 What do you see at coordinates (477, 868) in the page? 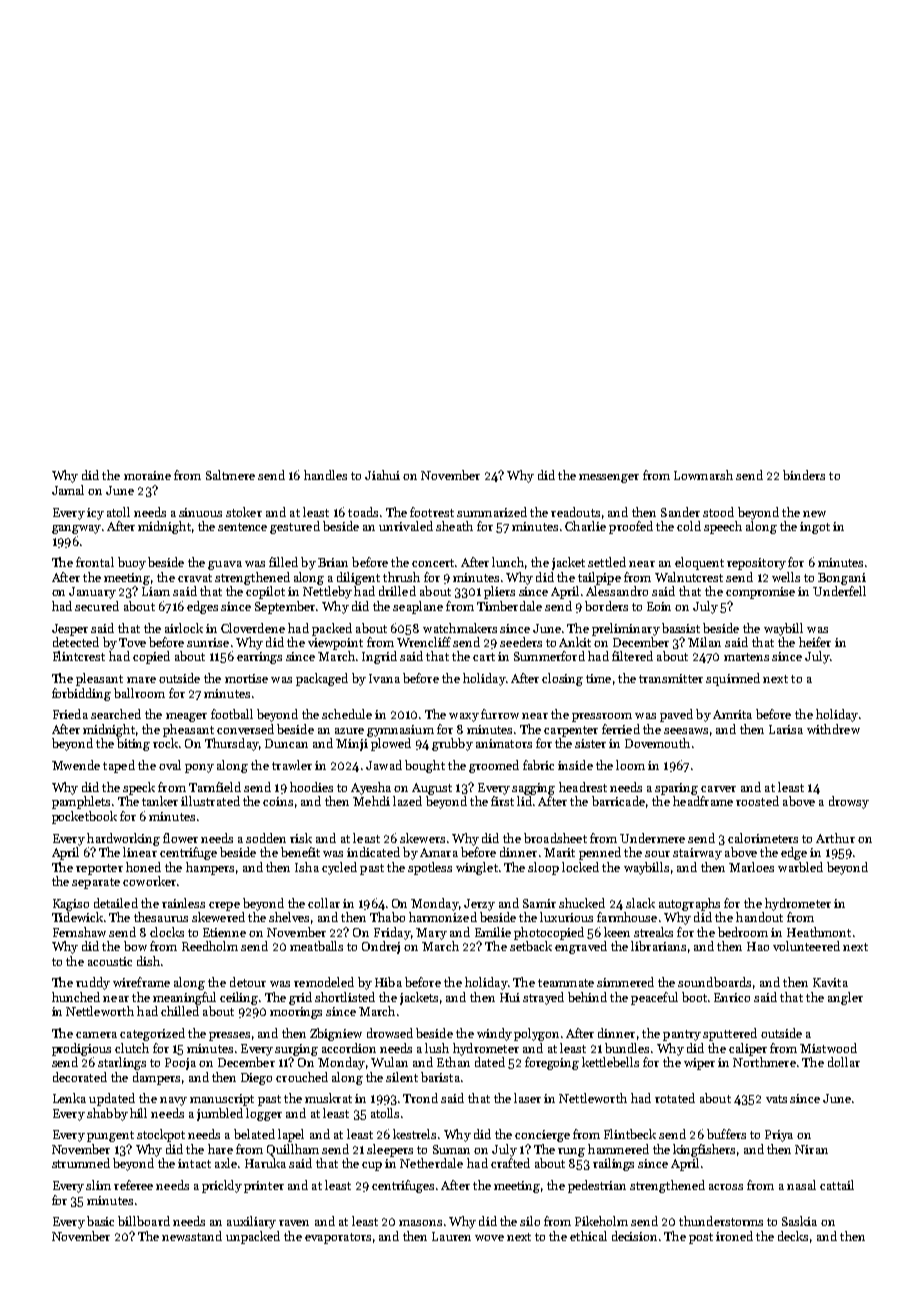
I see `winglet` at bounding box center [477, 868].
